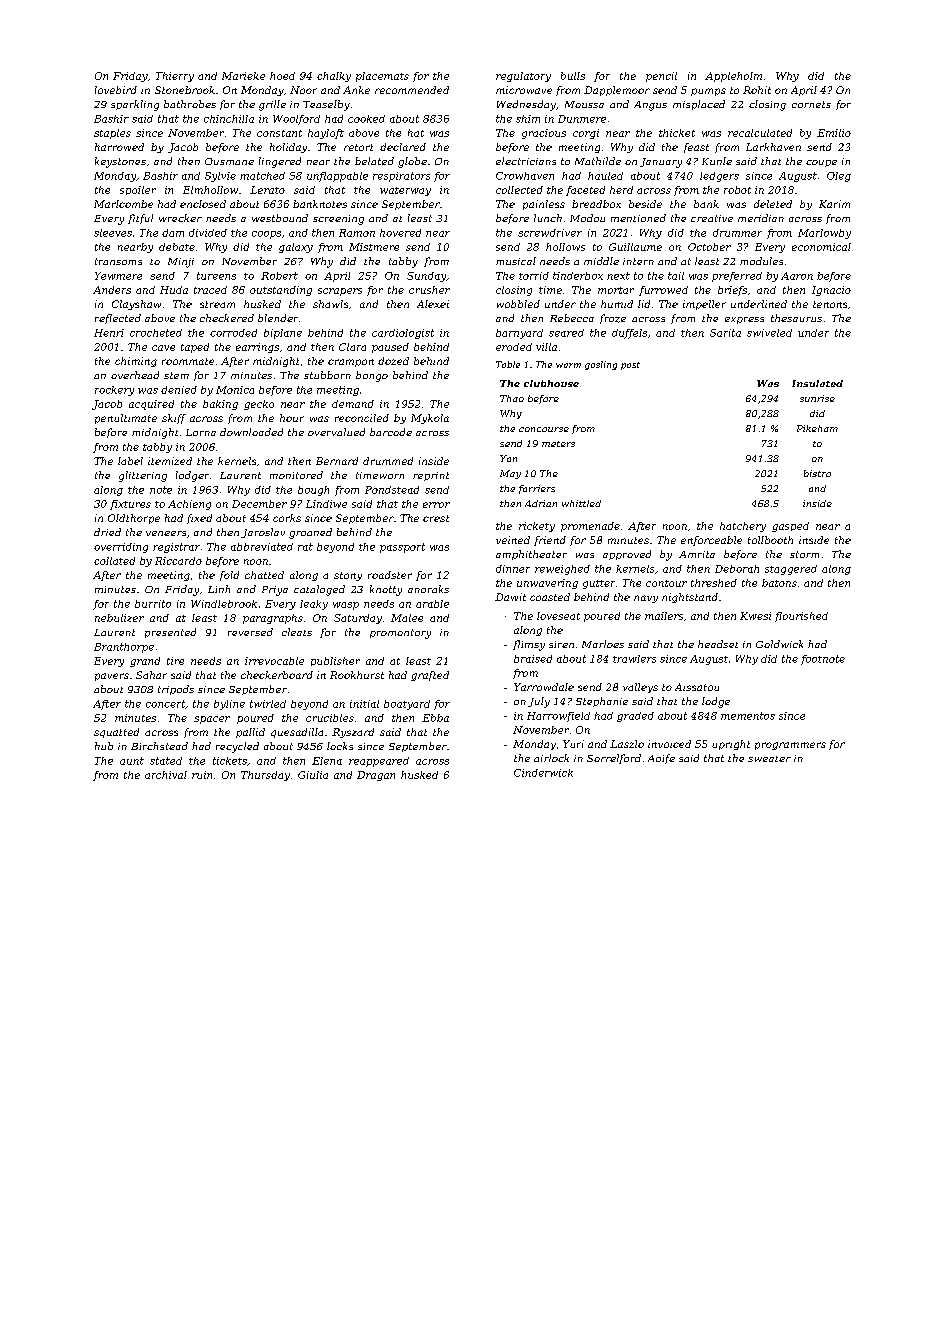 The width and height of the screenshot is (945, 1342). I want to click on briefs, so click(732, 291).
